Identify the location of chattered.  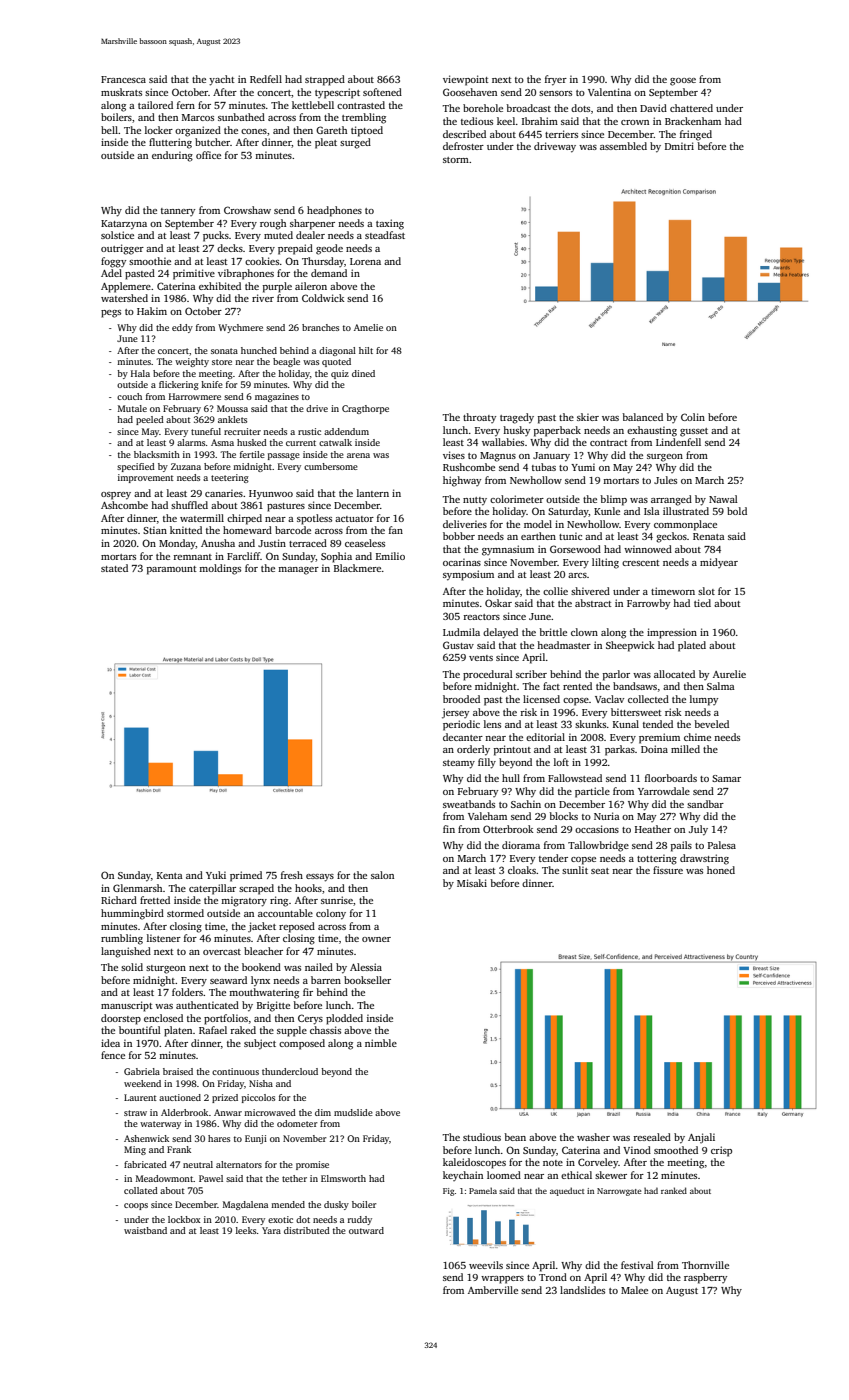
(691, 108).
